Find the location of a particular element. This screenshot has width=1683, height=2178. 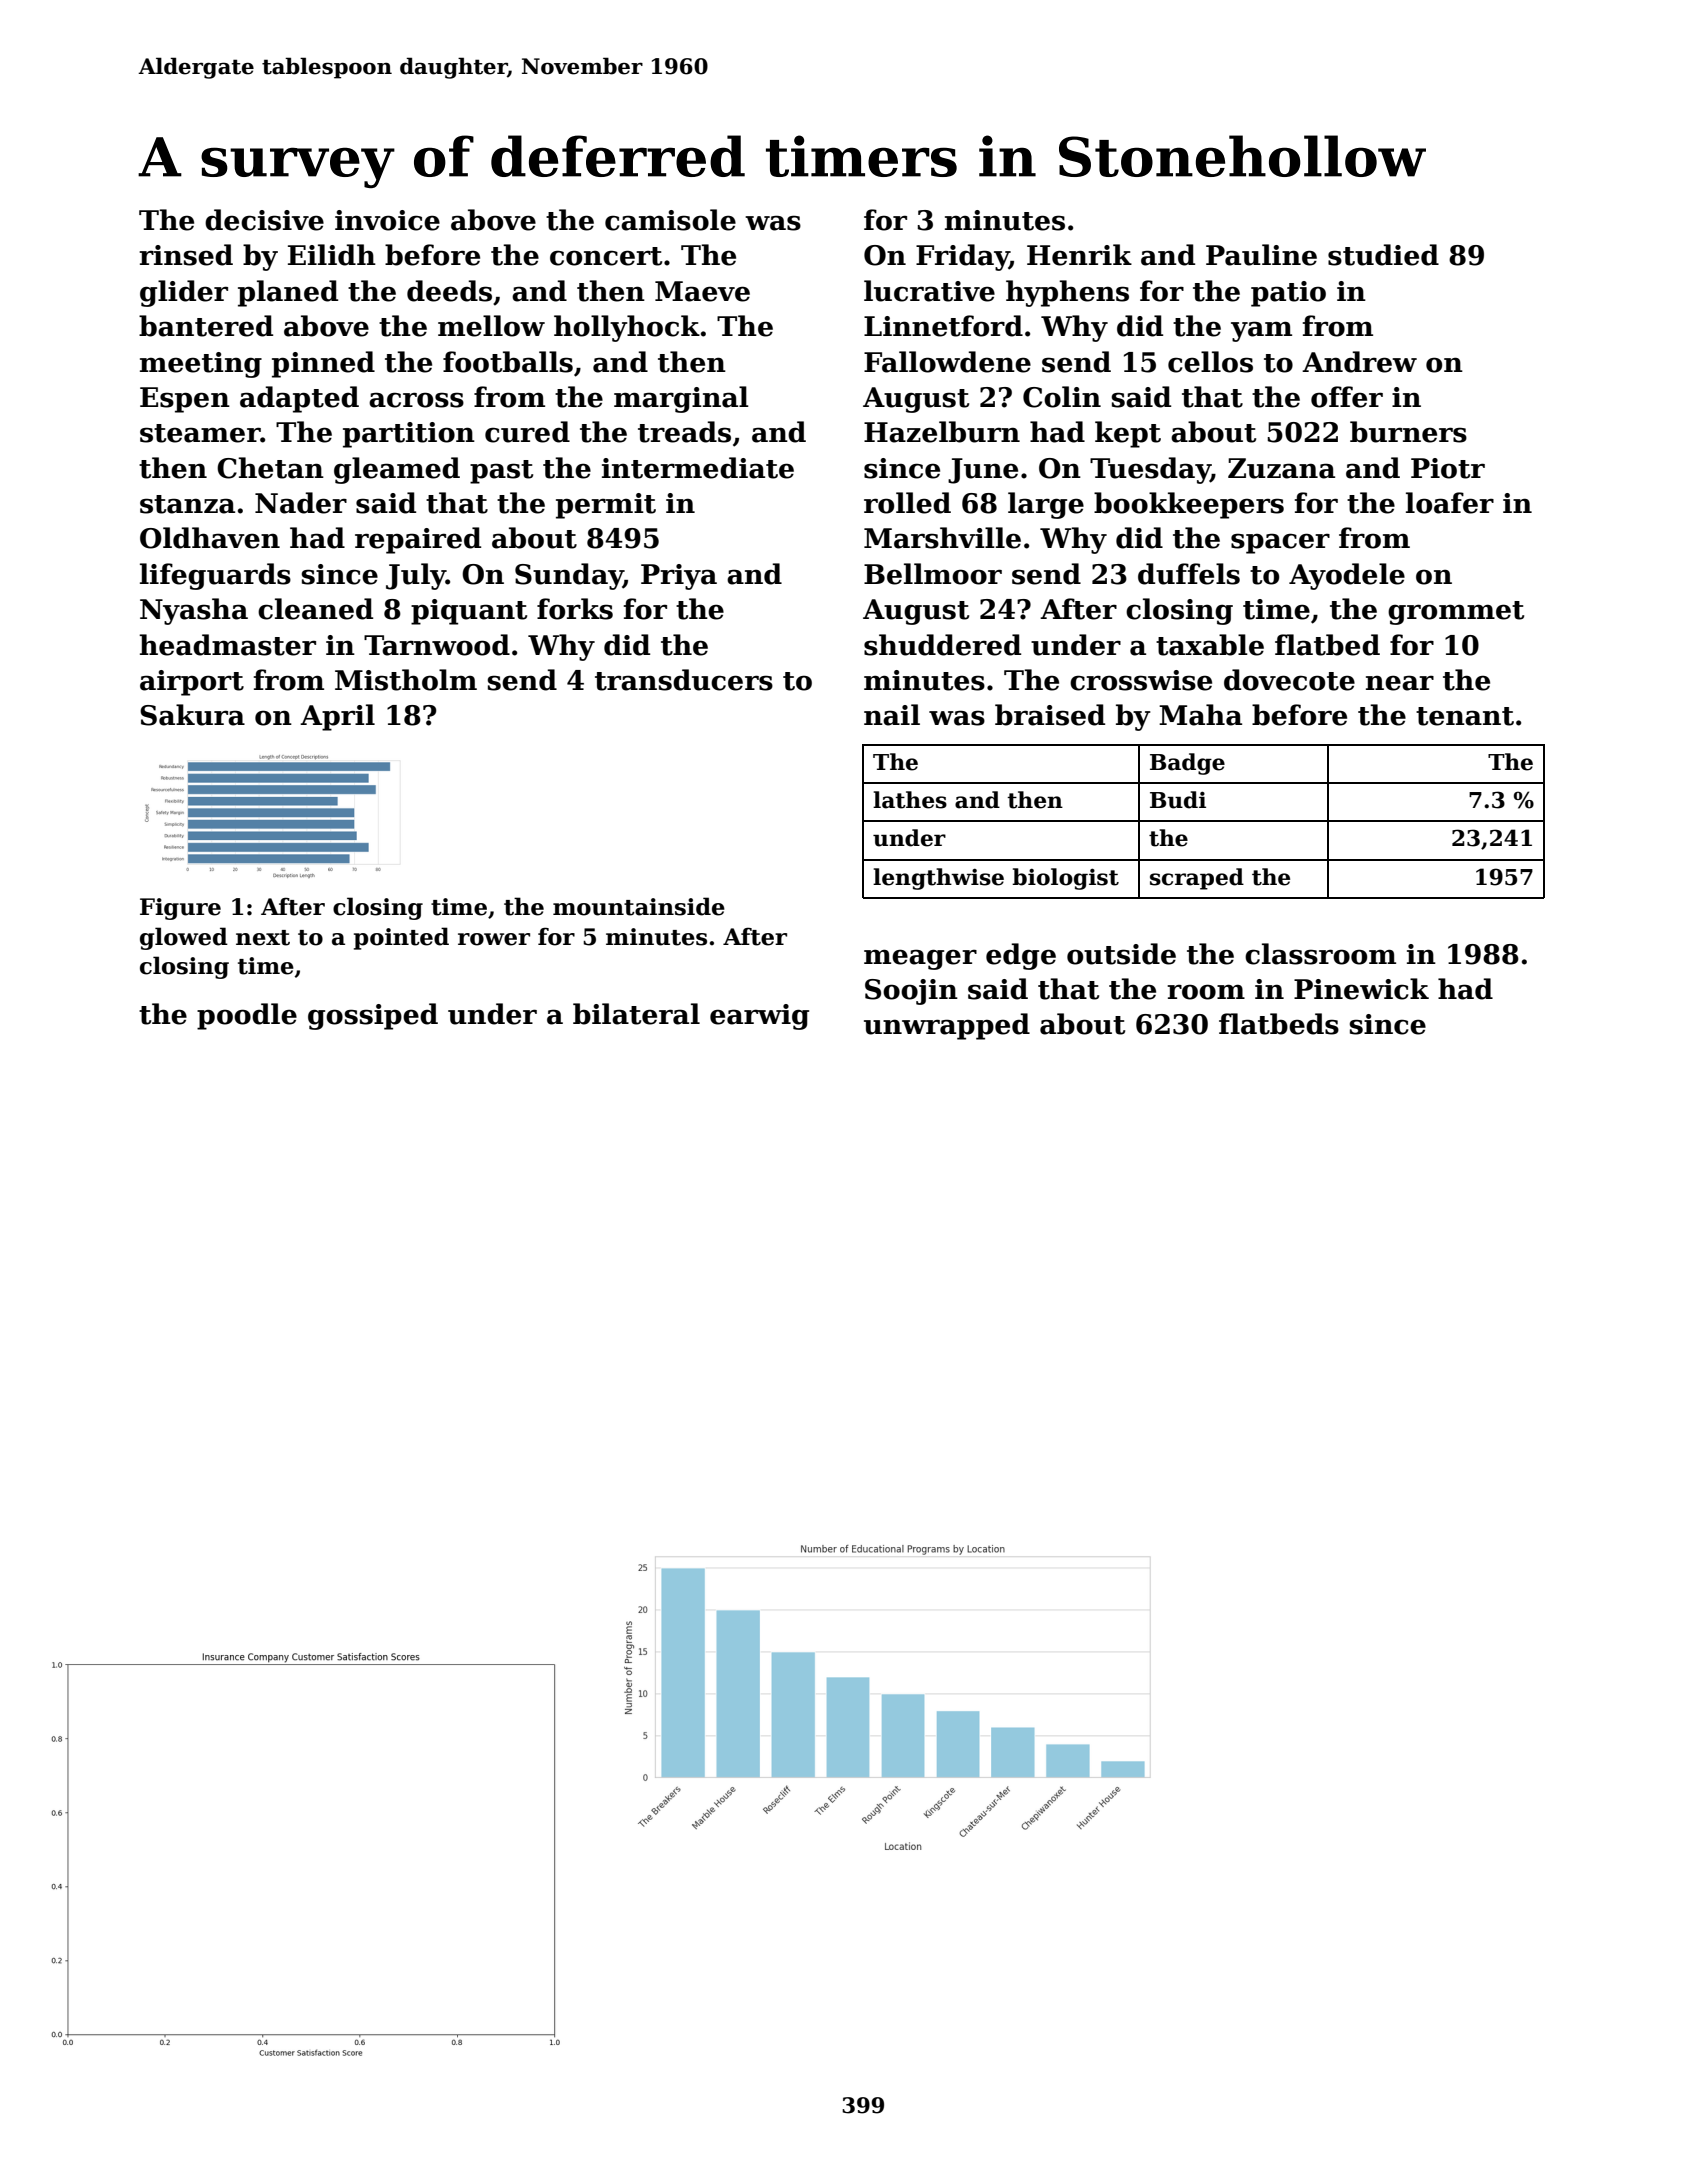

Budi is located at coordinates (1178, 800).
